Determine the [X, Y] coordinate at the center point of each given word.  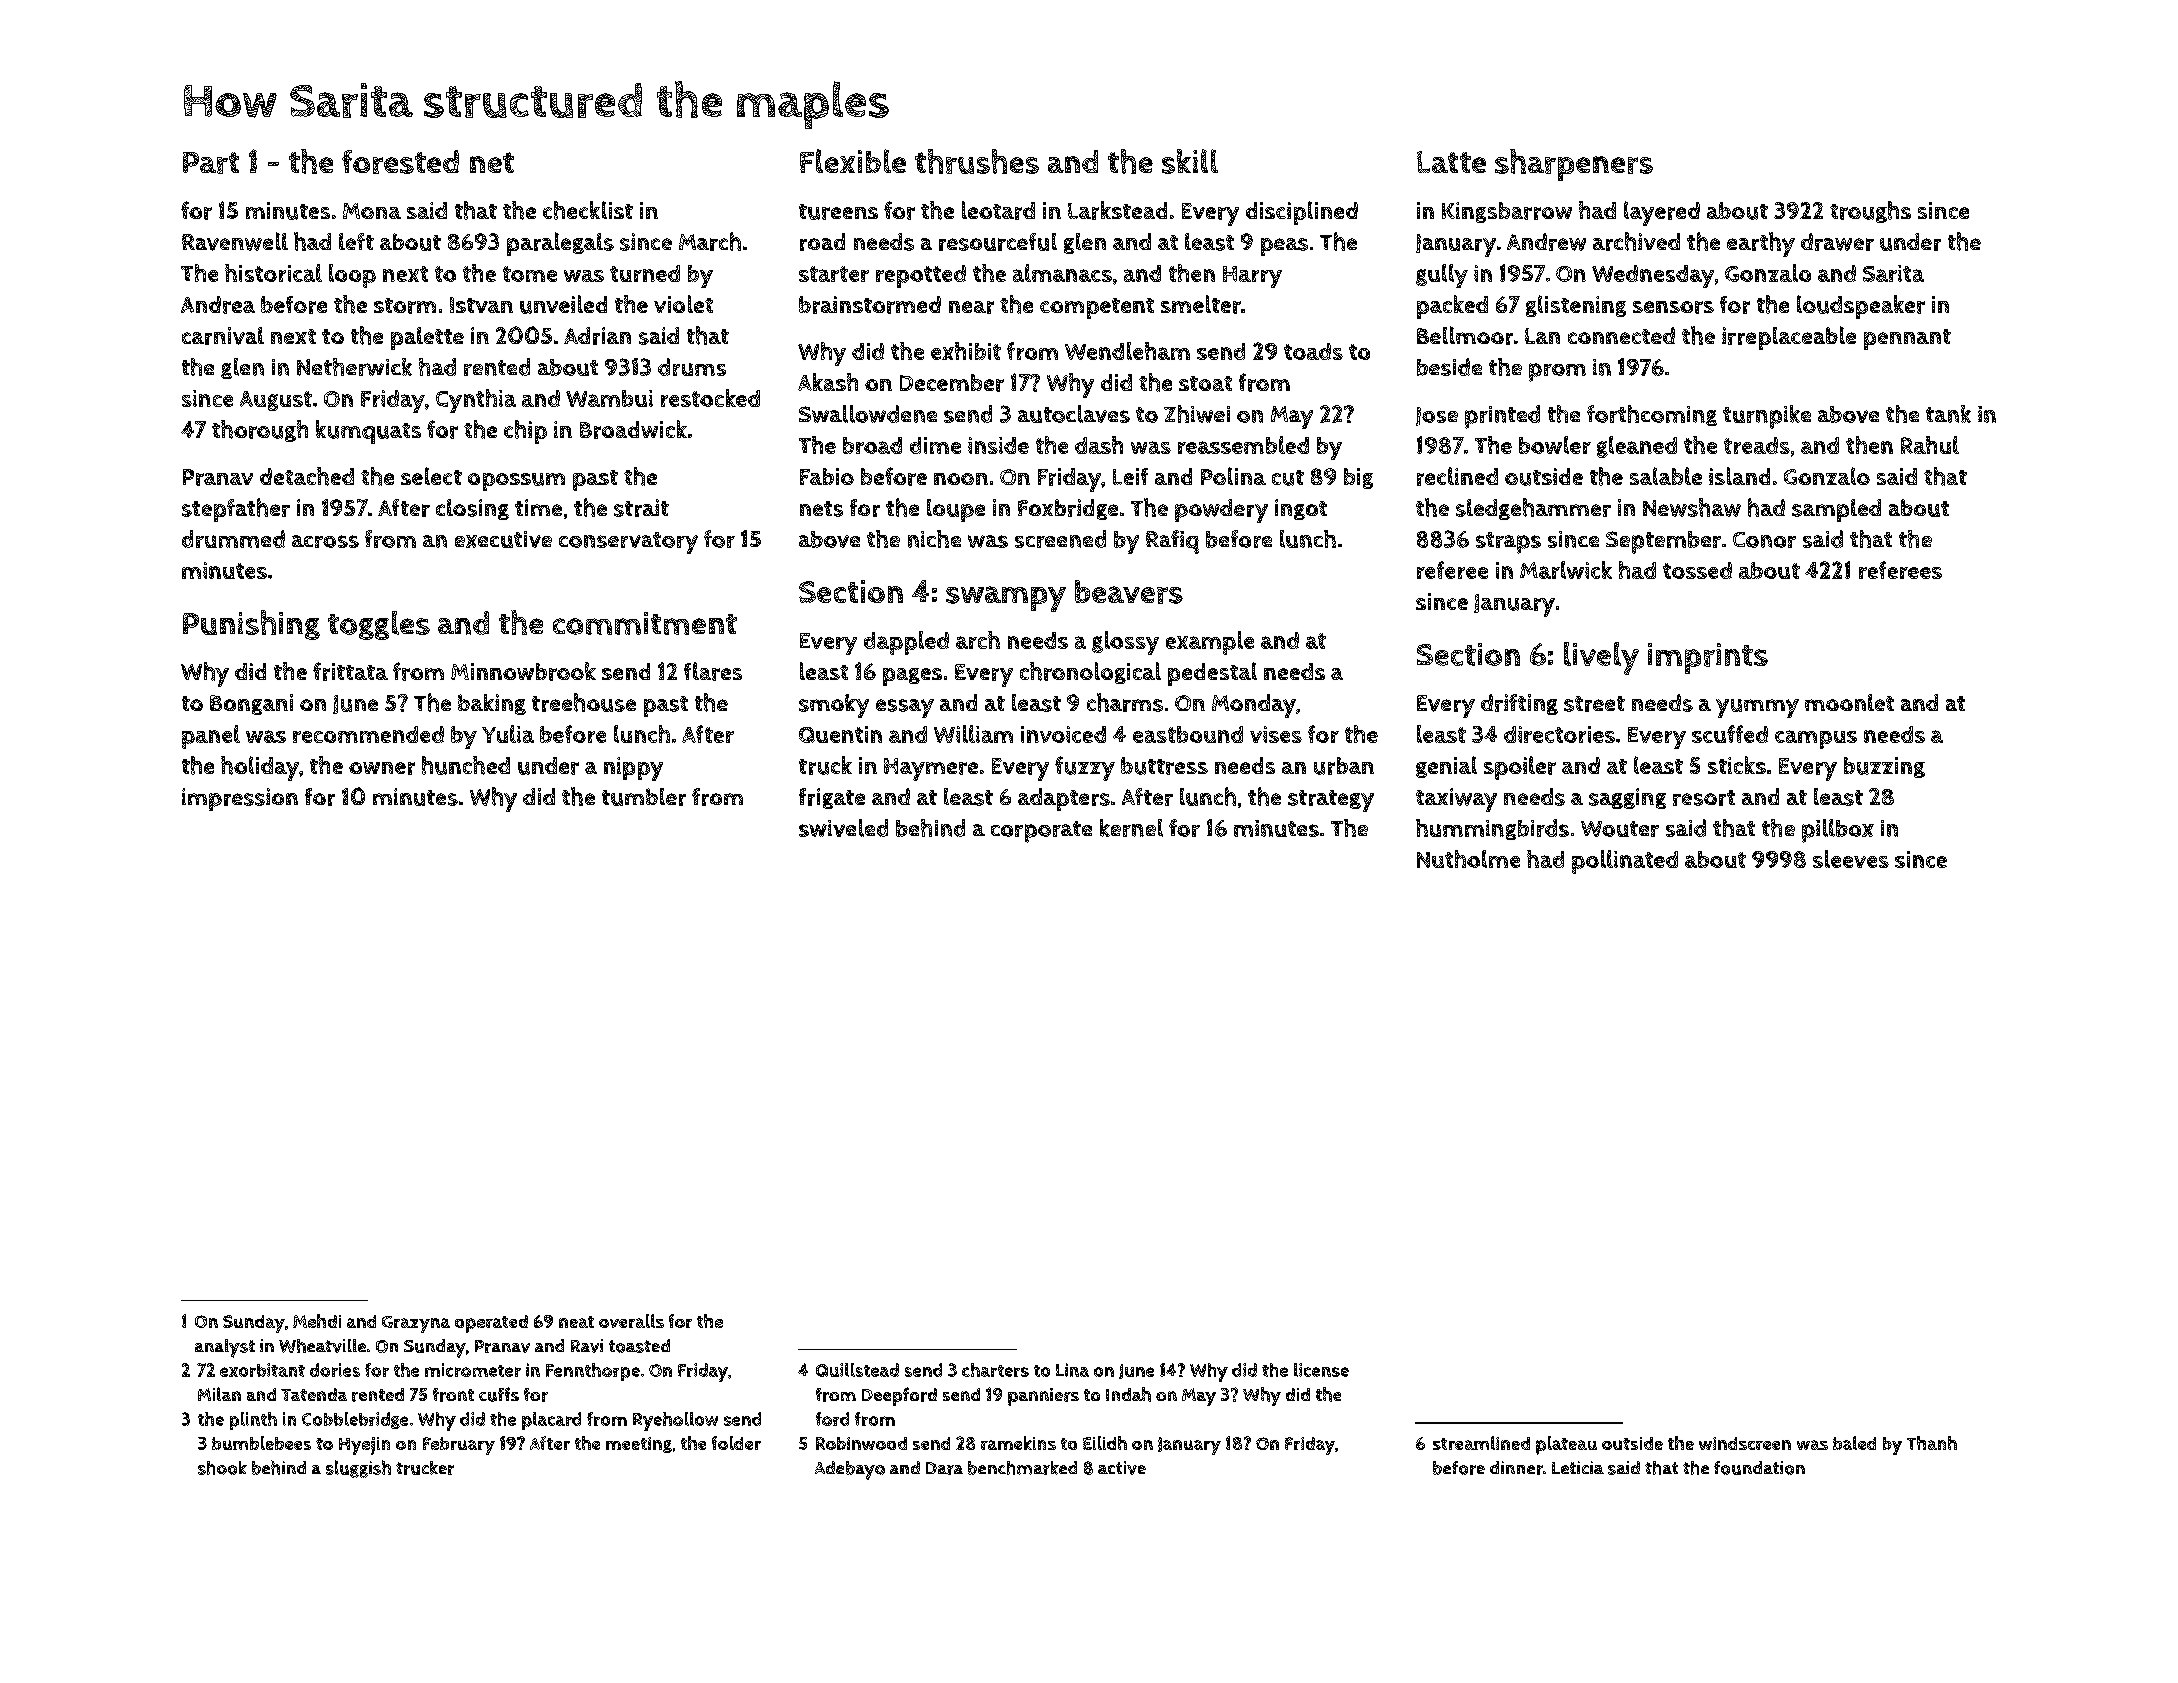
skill [1190, 161]
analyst [225, 1348]
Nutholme [1468, 859]
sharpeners [1574, 165]
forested [400, 162]
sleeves [1851, 859]
